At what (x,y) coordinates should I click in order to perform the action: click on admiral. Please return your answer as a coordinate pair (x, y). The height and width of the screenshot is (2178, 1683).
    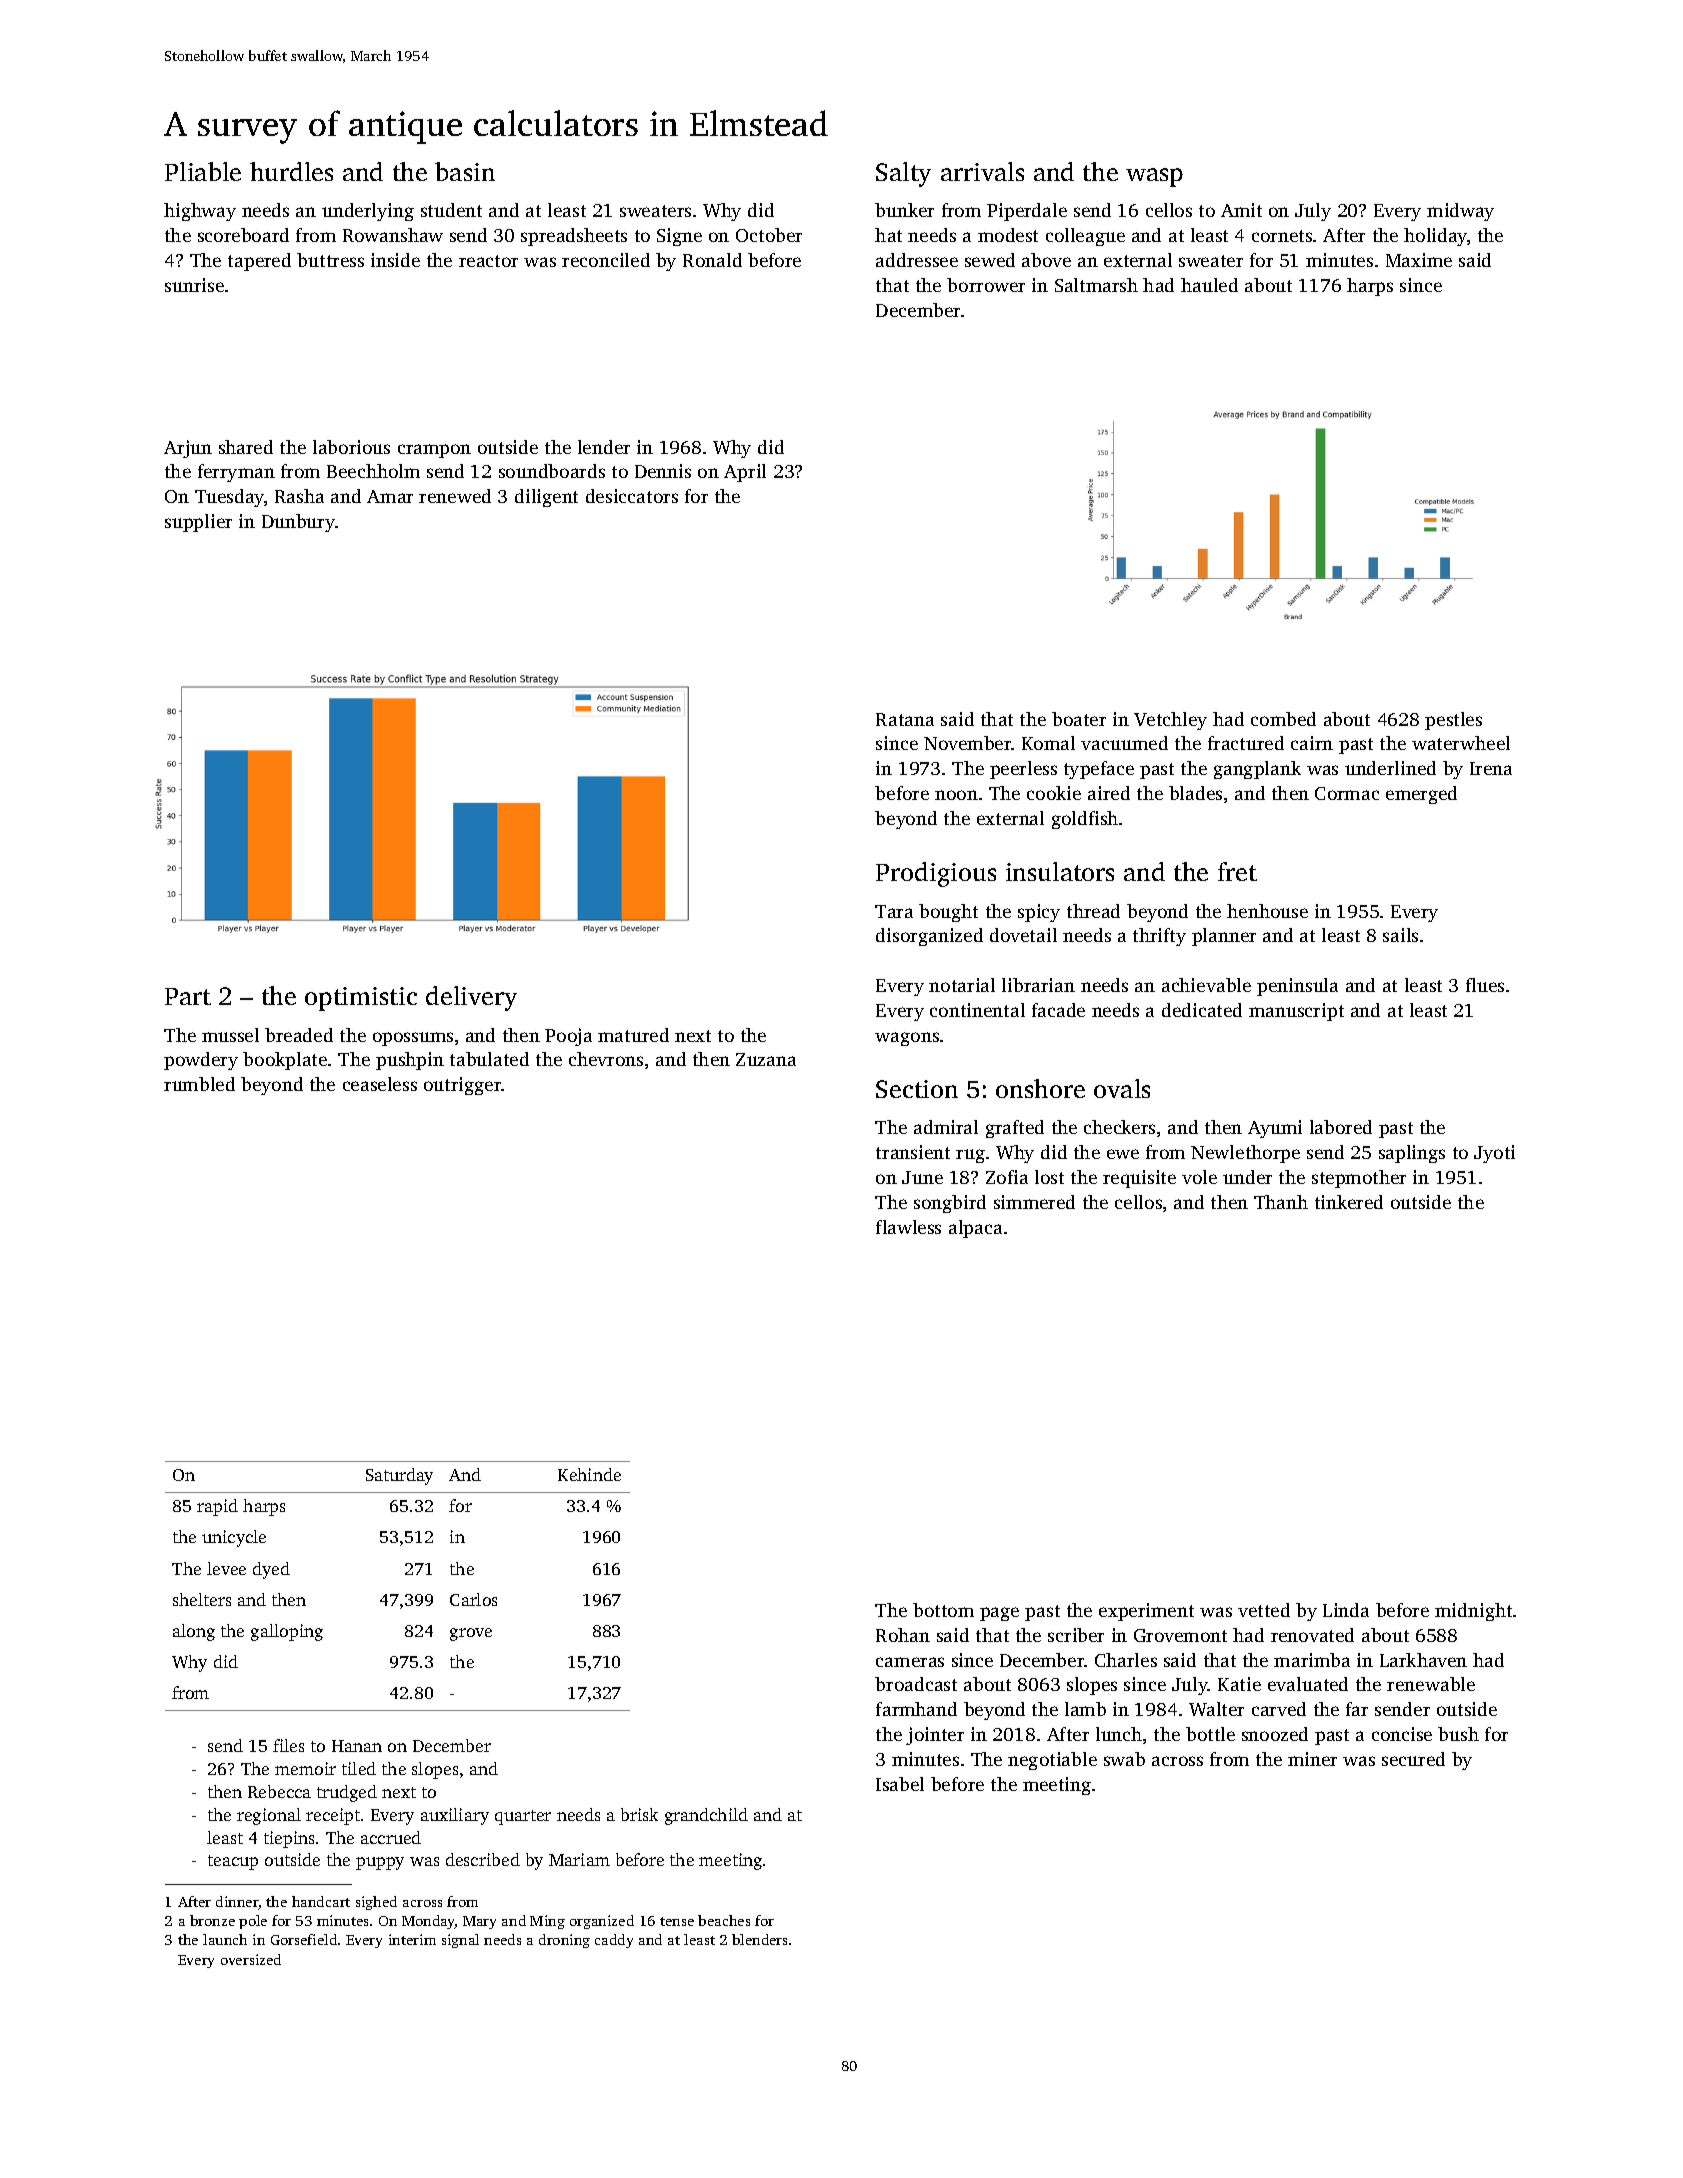
    Looking at the image, I should click on (946, 1127).
